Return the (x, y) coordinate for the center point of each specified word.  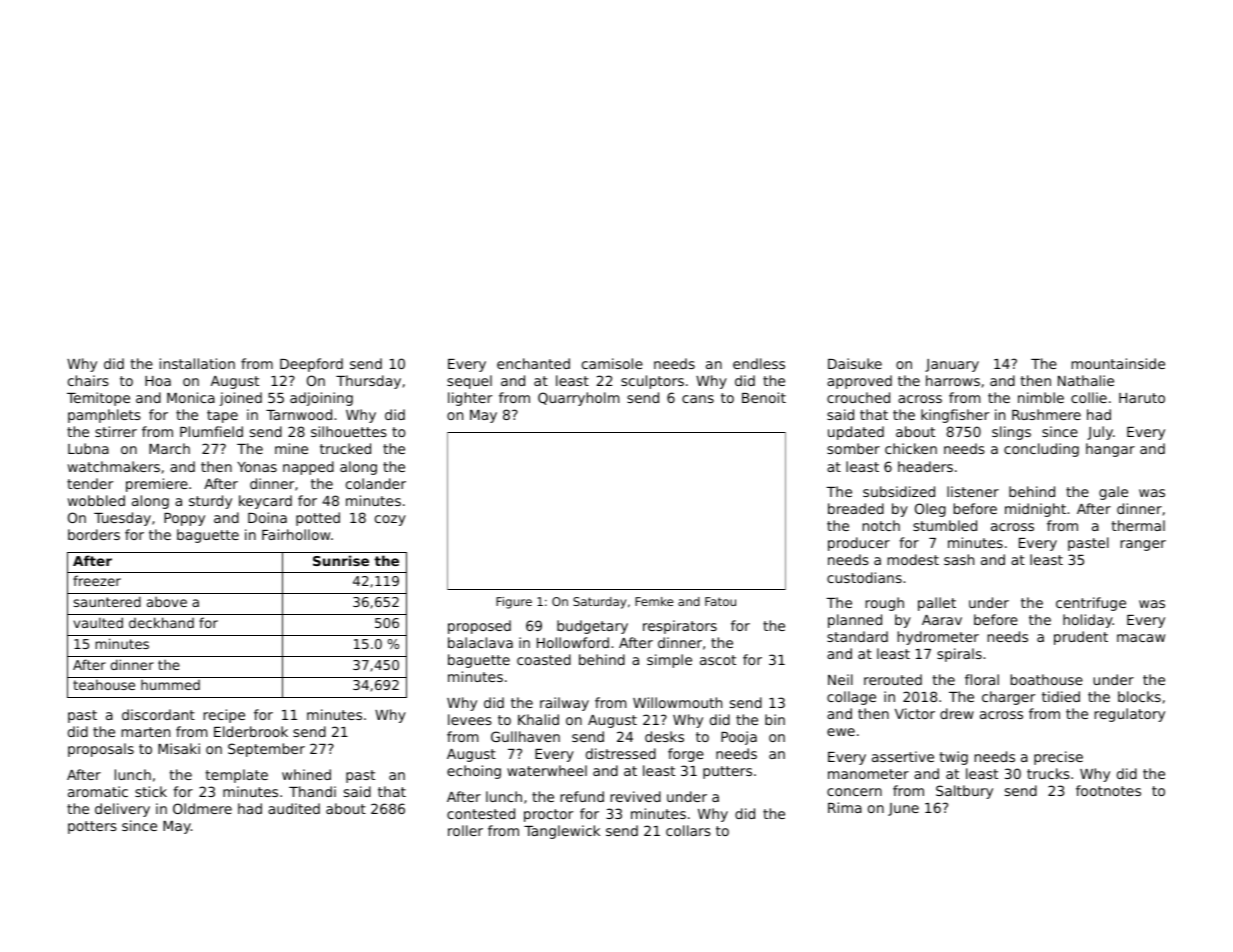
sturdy (210, 502)
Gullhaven (525, 736)
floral (982, 679)
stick (151, 791)
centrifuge (1091, 604)
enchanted (533, 363)
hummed (170, 685)
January (952, 365)
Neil (840, 679)
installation (197, 363)
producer (859, 544)
